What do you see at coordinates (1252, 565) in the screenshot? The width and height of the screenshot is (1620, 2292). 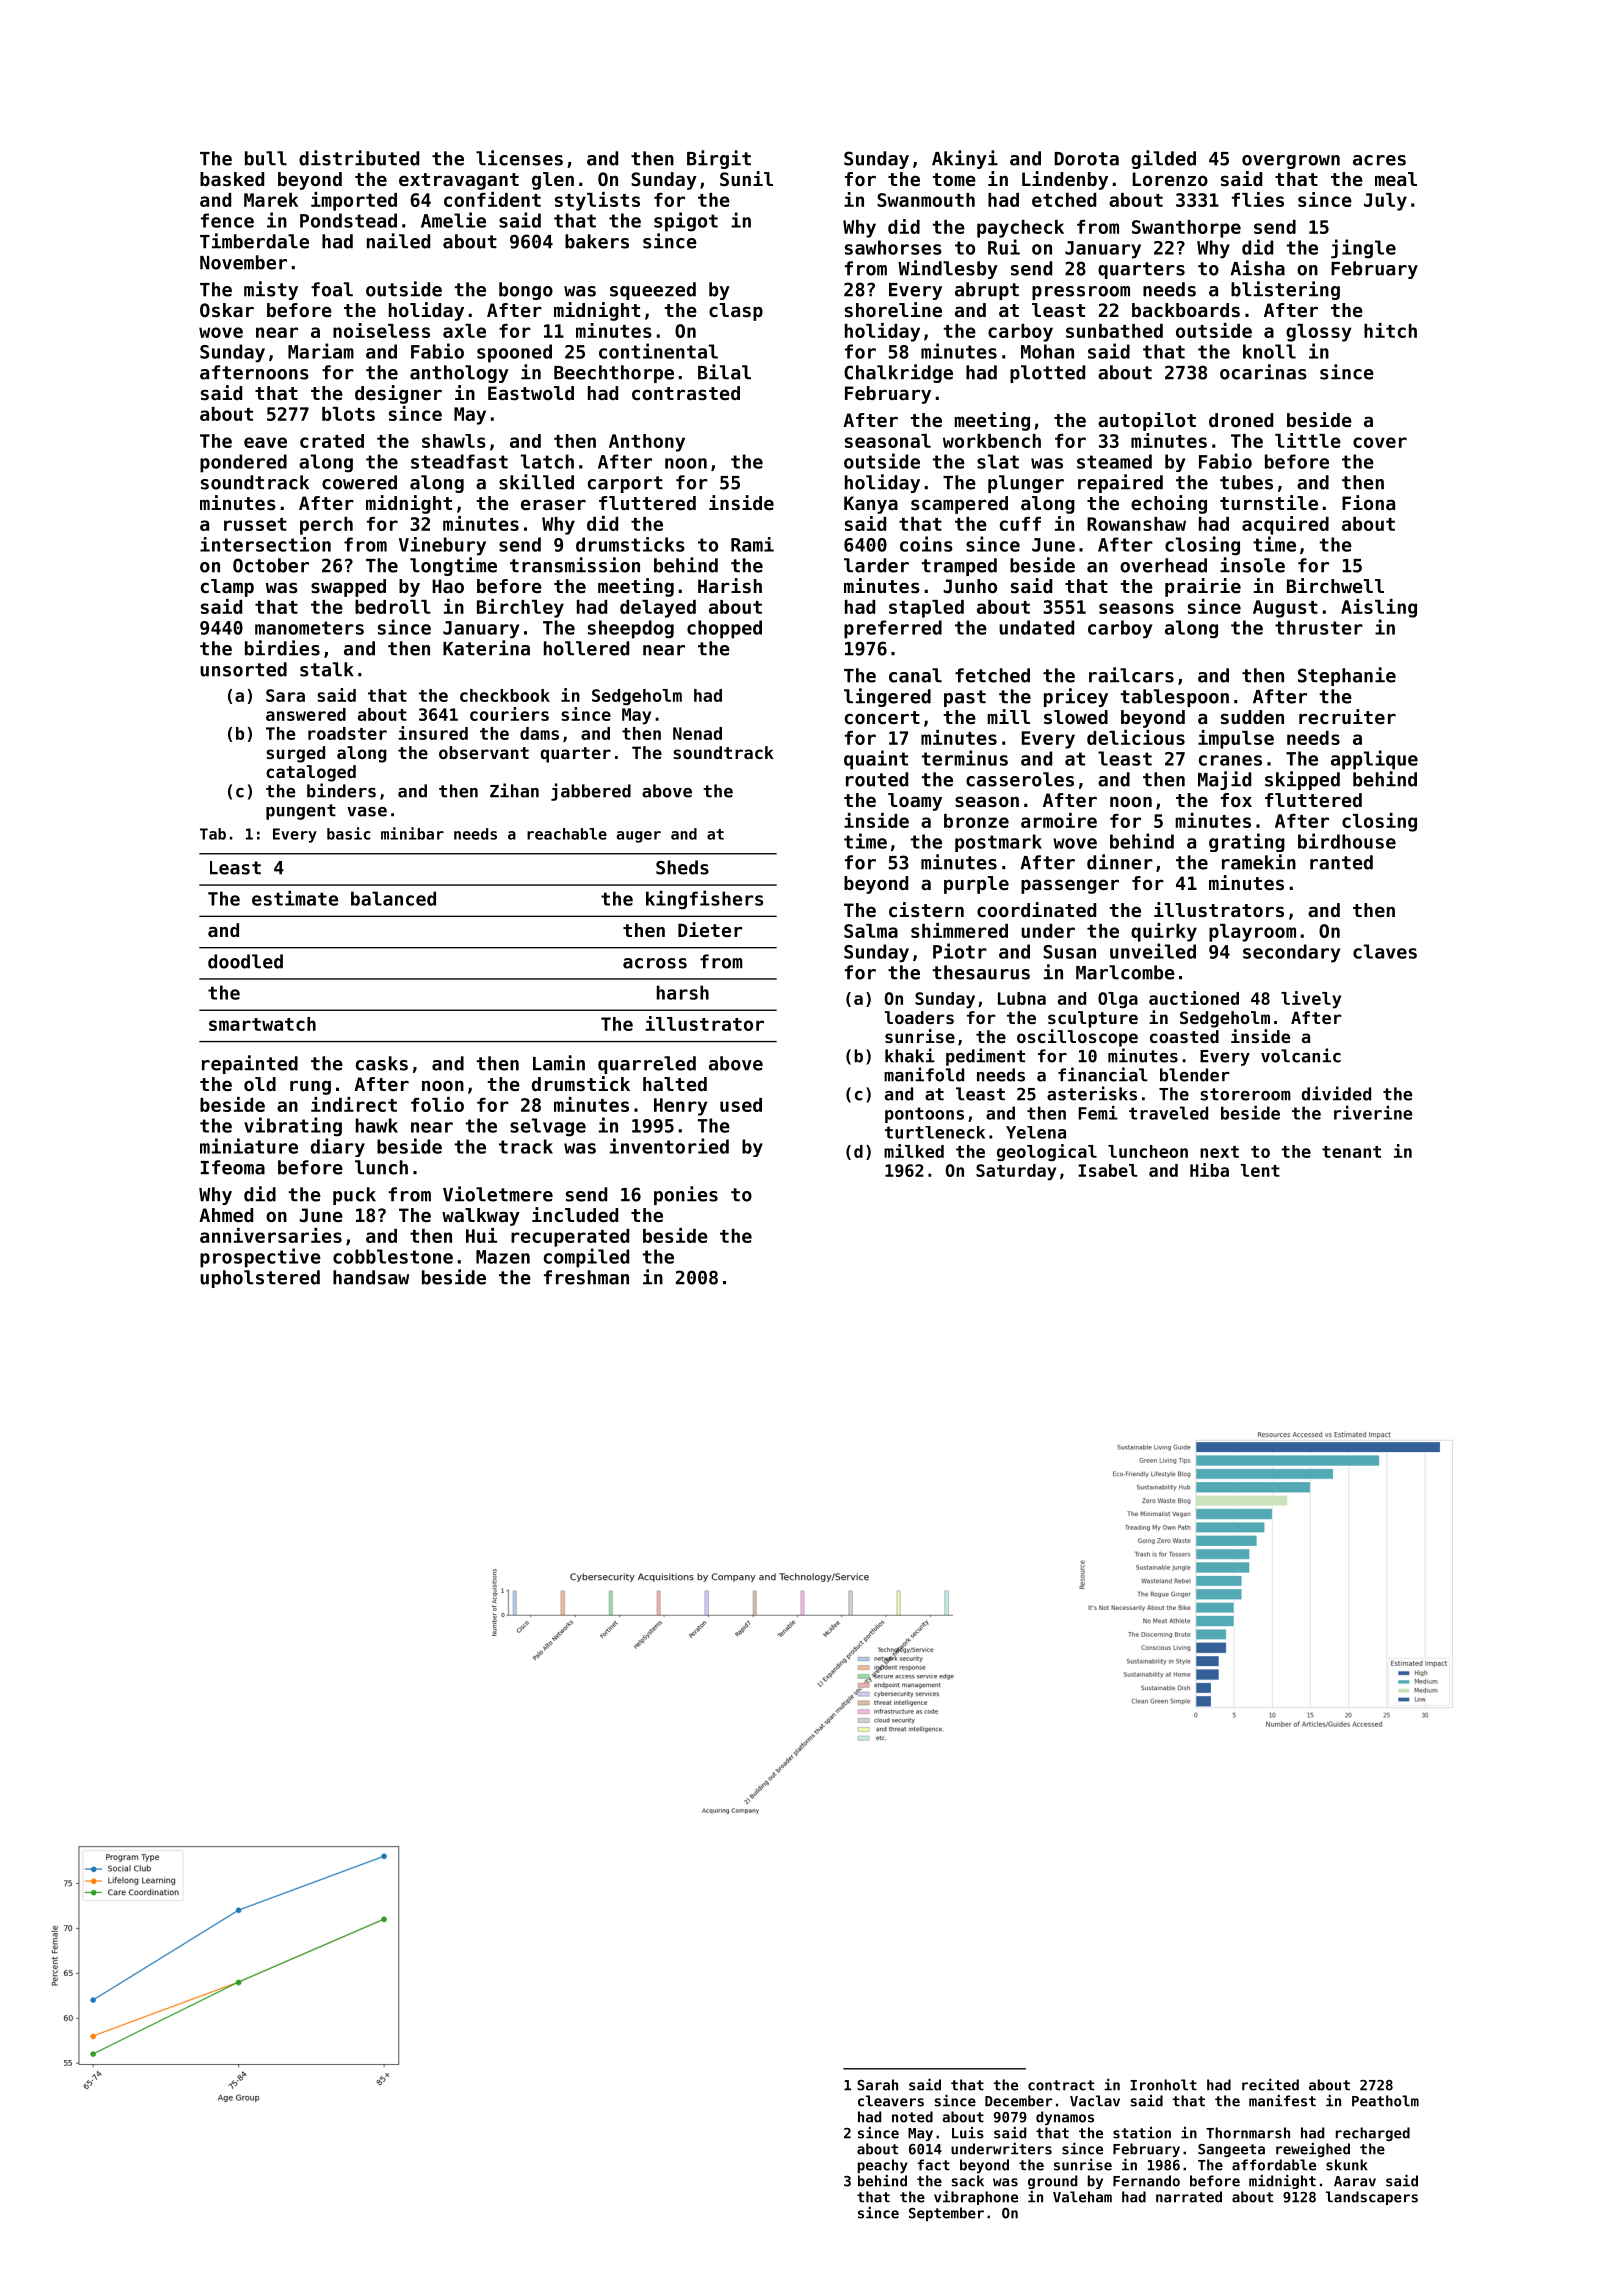 I see `insole` at bounding box center [1252, 565].
